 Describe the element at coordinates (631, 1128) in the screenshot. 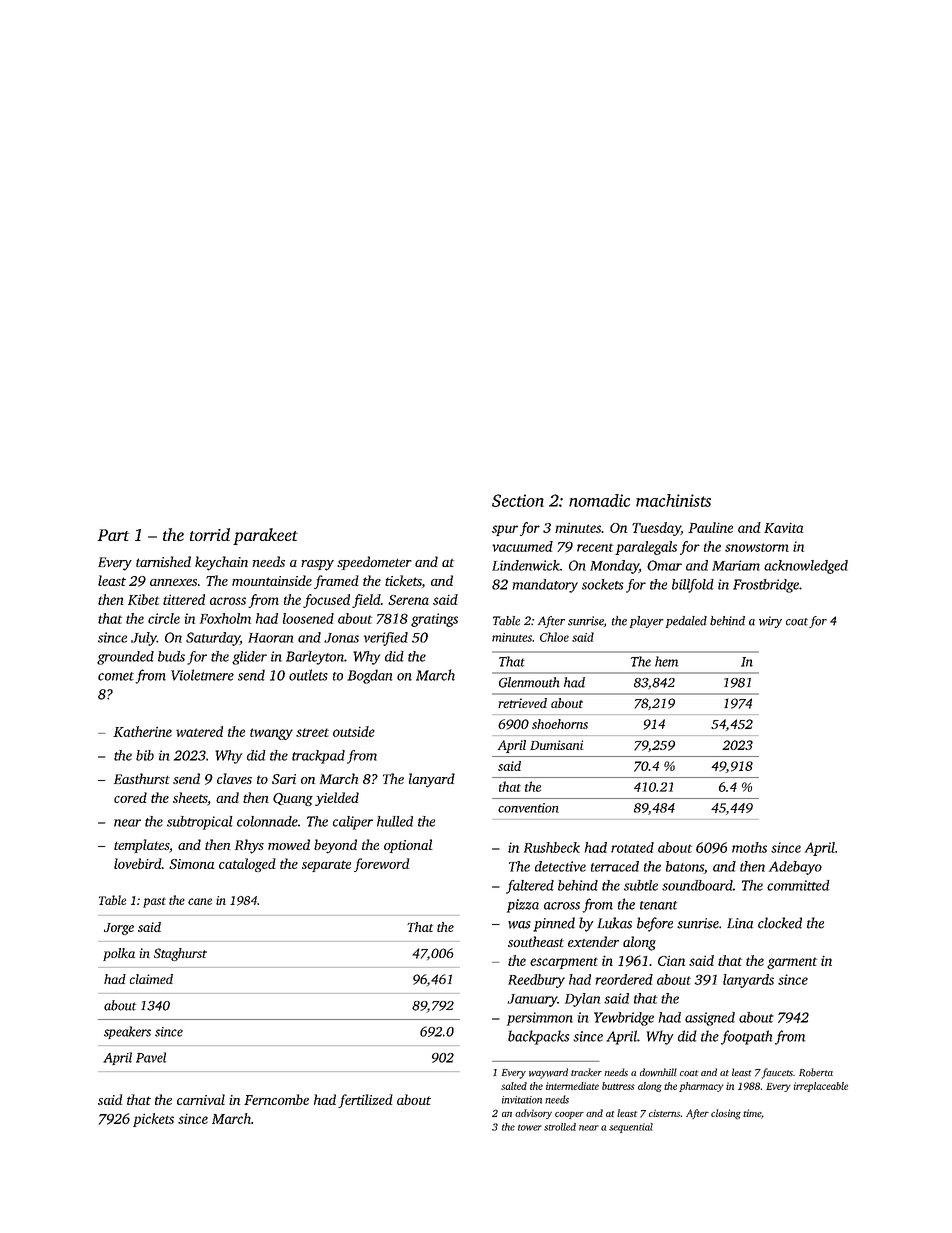

I see `sequential` at that location.
